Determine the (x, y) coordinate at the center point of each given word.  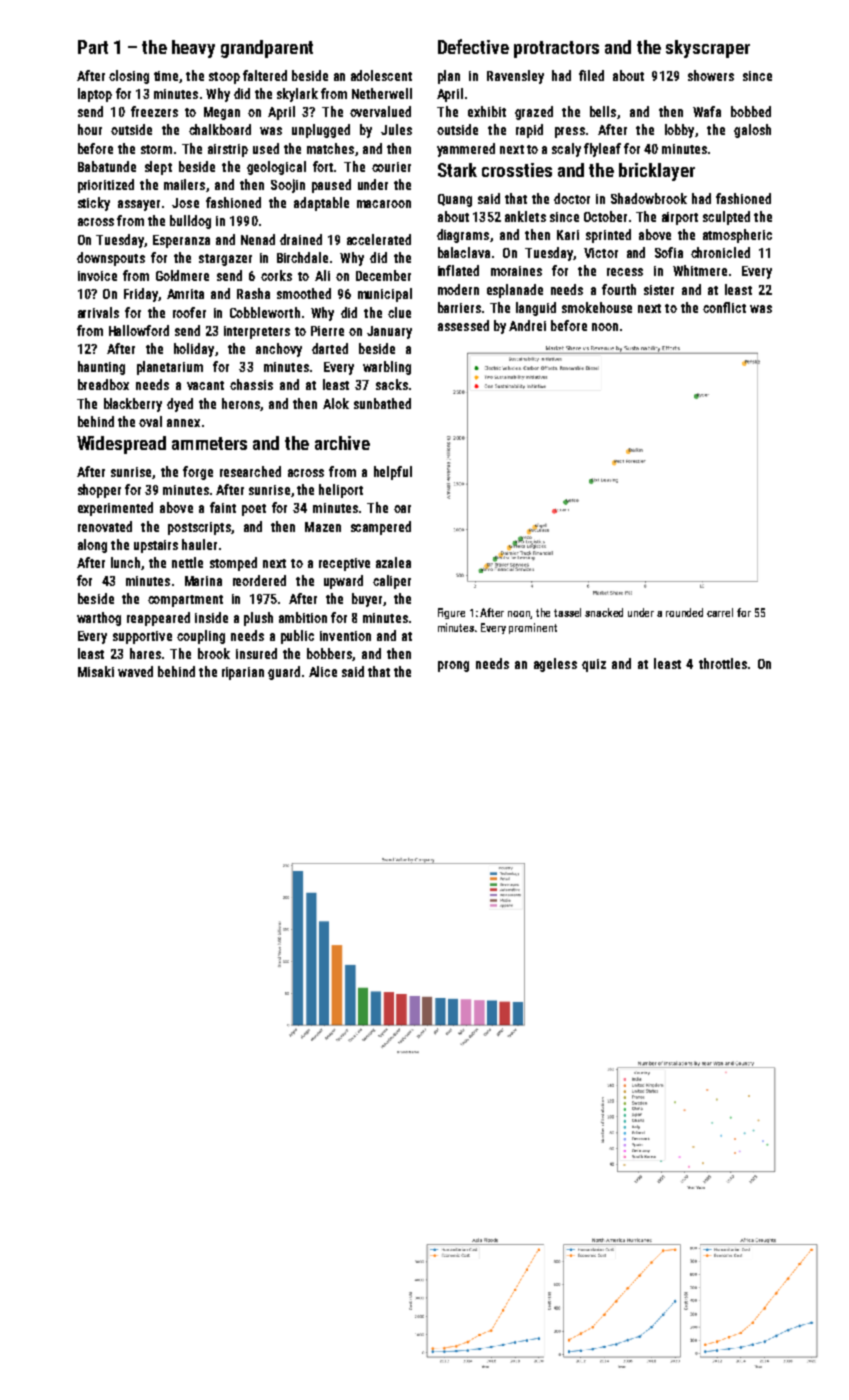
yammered (466, 150)
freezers (154, 111)
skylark (297, 95)
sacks (392, 384)
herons (241, 403)
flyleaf (602, 150)
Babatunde (107, 166)
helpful (393, 473)
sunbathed (382, 403)
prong (453, 666)
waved (135, 671)
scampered (381, 528)
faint (223, 507)
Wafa (707, 111)
